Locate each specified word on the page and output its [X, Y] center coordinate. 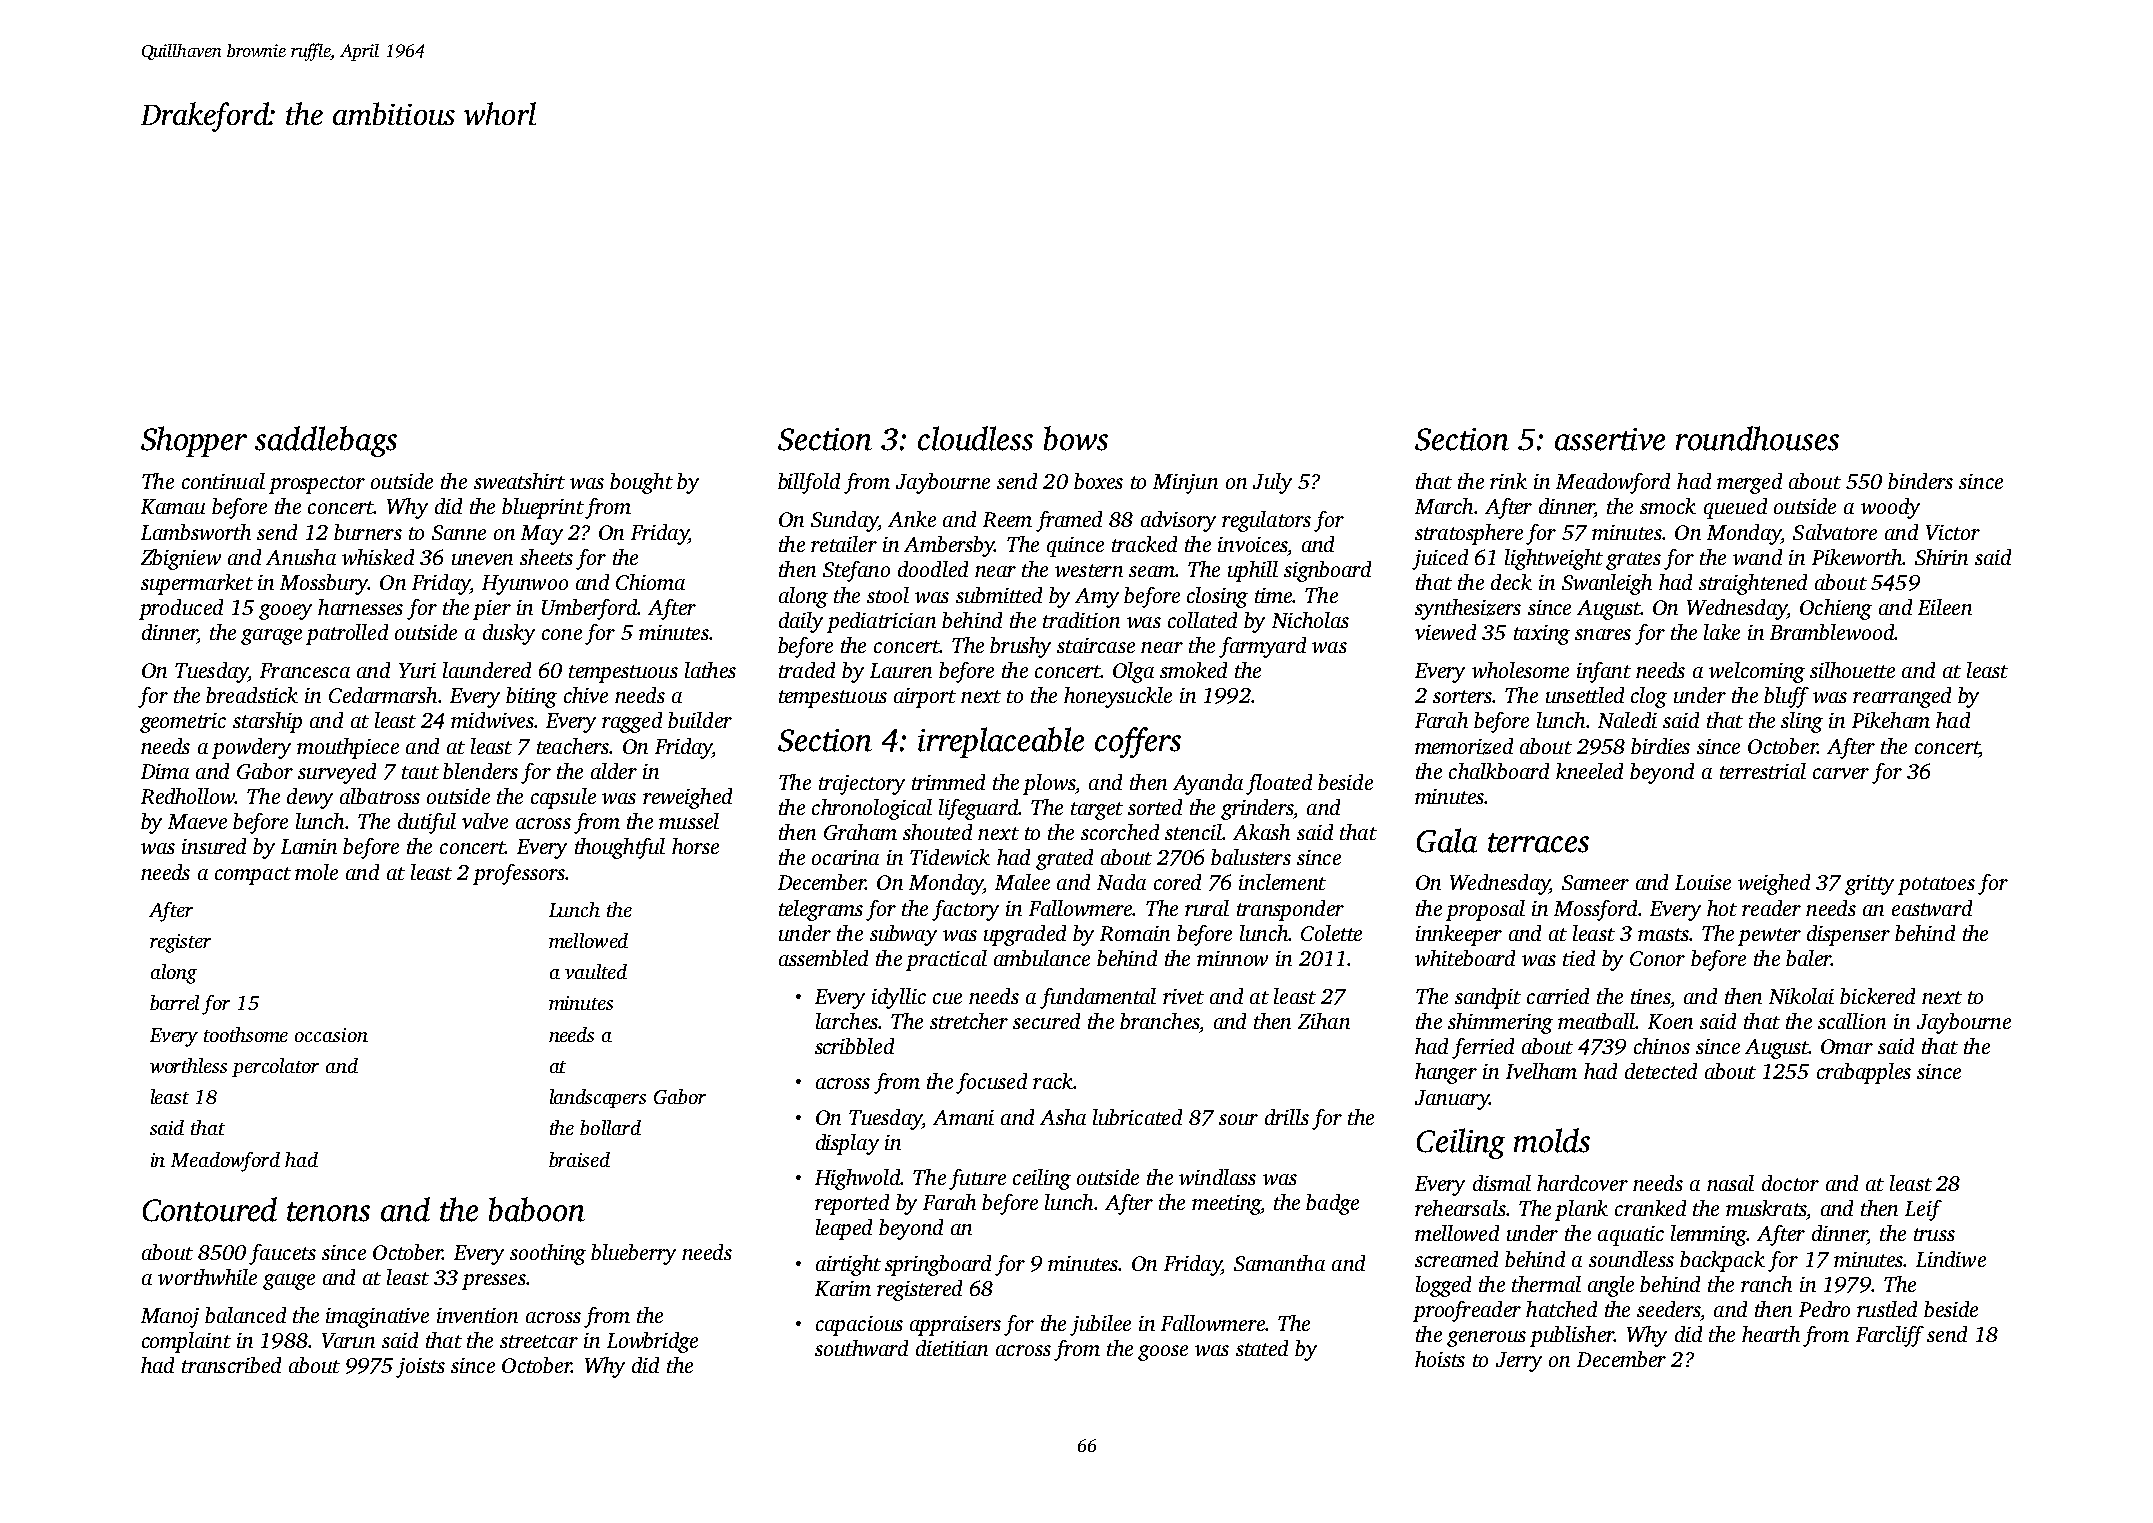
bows [1076, 438]
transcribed [231, 1365]
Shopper [194, 441]
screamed [1456, 1259]
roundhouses [1757, 438]
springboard [938, 1265]
